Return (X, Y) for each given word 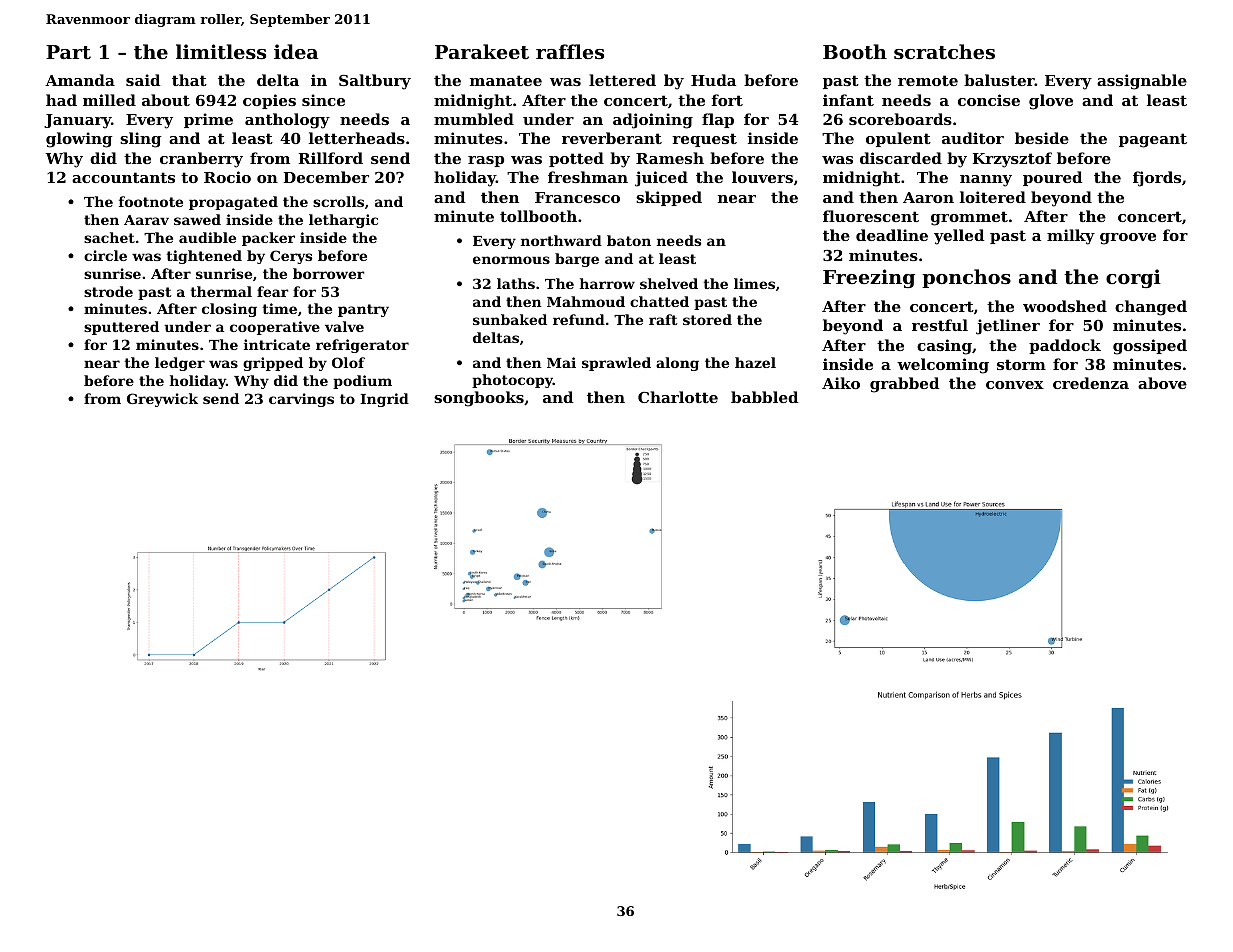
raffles (570, 52)
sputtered (121, 328)
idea (296, 51)
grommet (969, 218)
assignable (1142, 82)
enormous (511, 260)
